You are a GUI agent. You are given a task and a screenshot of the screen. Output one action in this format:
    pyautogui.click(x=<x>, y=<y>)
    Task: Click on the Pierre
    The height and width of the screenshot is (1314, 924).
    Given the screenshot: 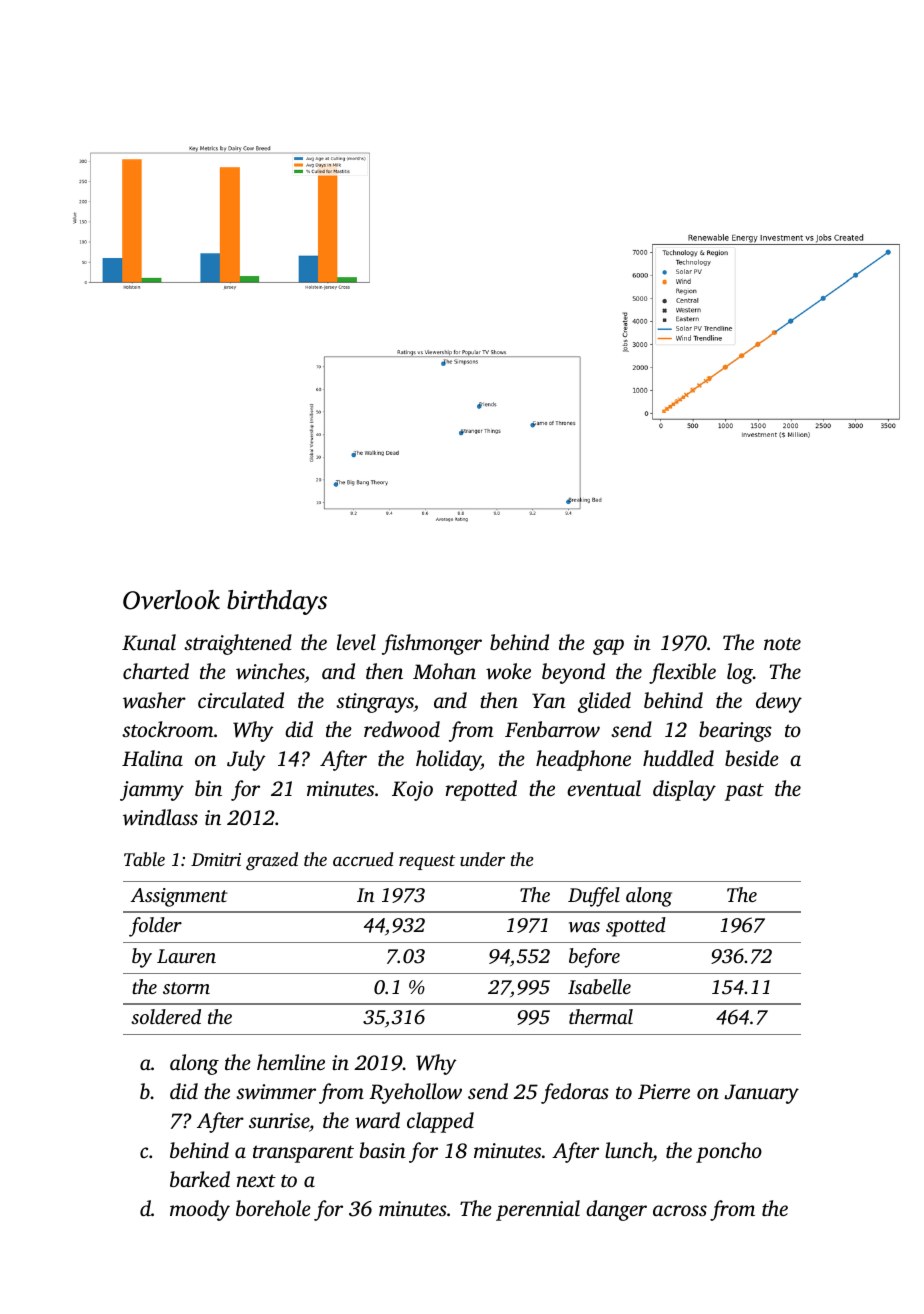 What is the action you would take?
    pyautogui.click(x=664, y=1091)
